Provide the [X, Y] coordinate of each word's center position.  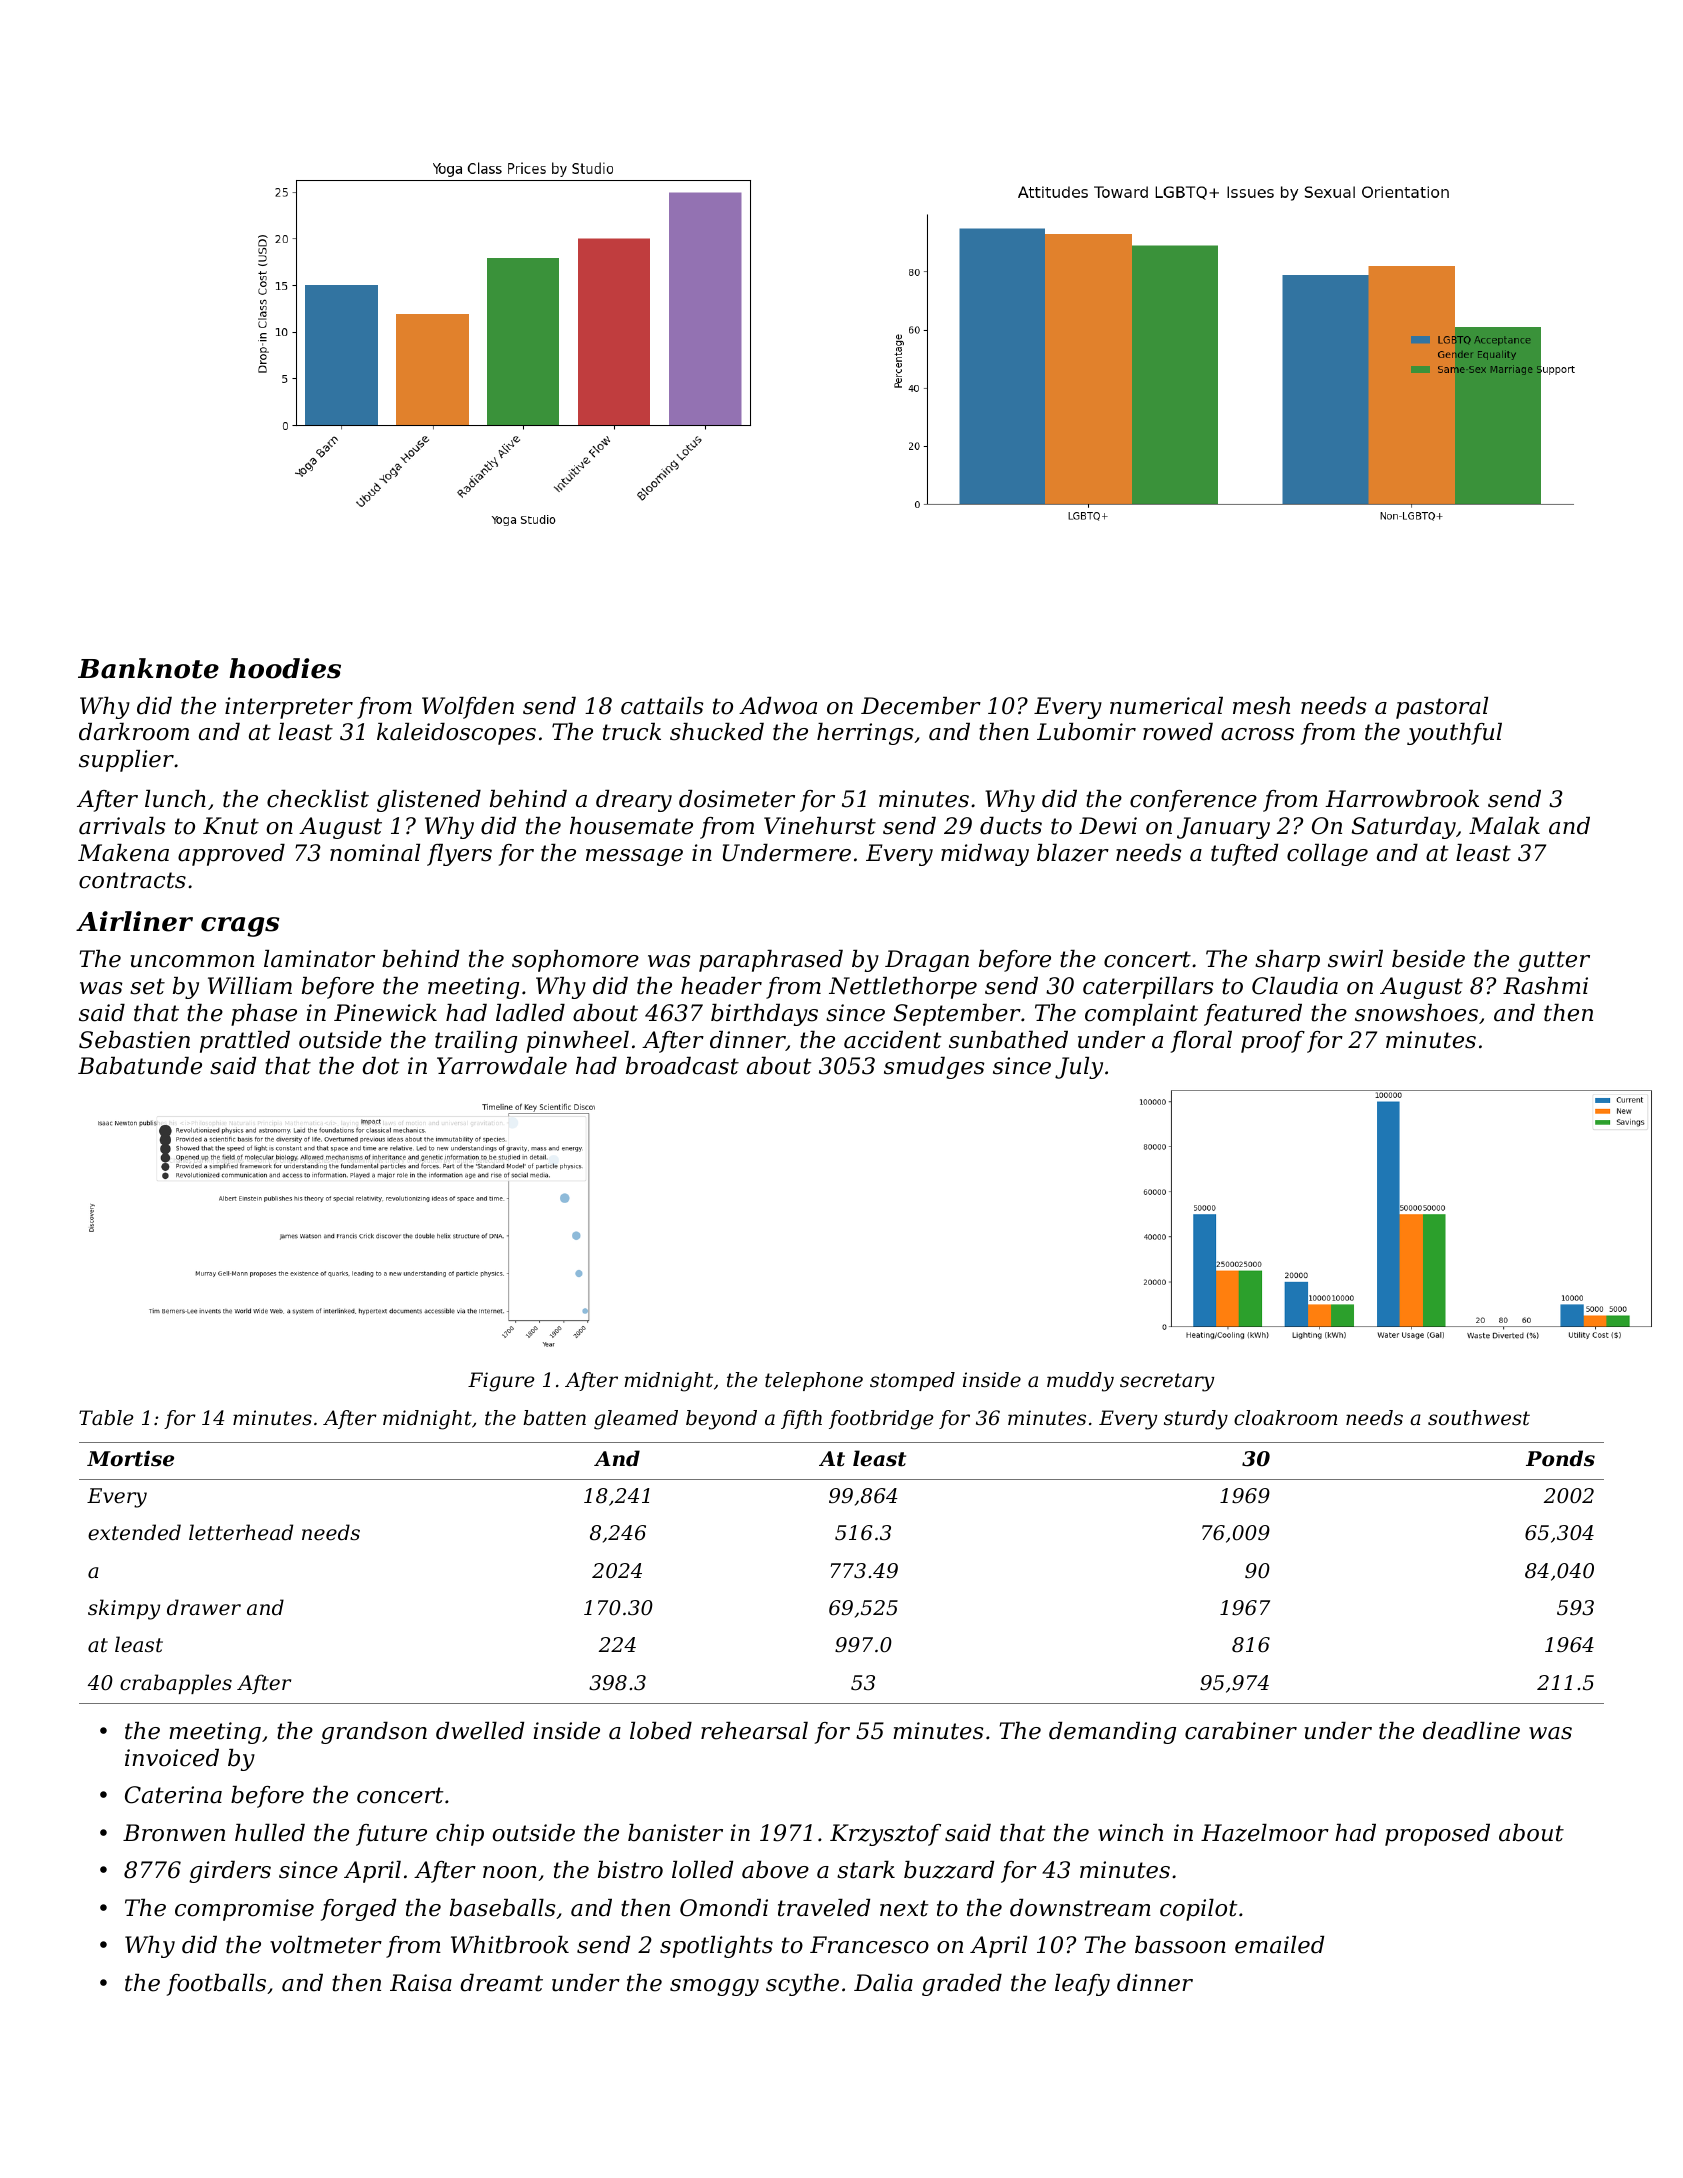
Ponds [1560, 1458]
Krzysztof [885, 1835]
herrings [865, 734]
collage [1327, 855]
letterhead [241, 1532]
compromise [244, 1910]
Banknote [148, 668]
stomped [912, 1381]
